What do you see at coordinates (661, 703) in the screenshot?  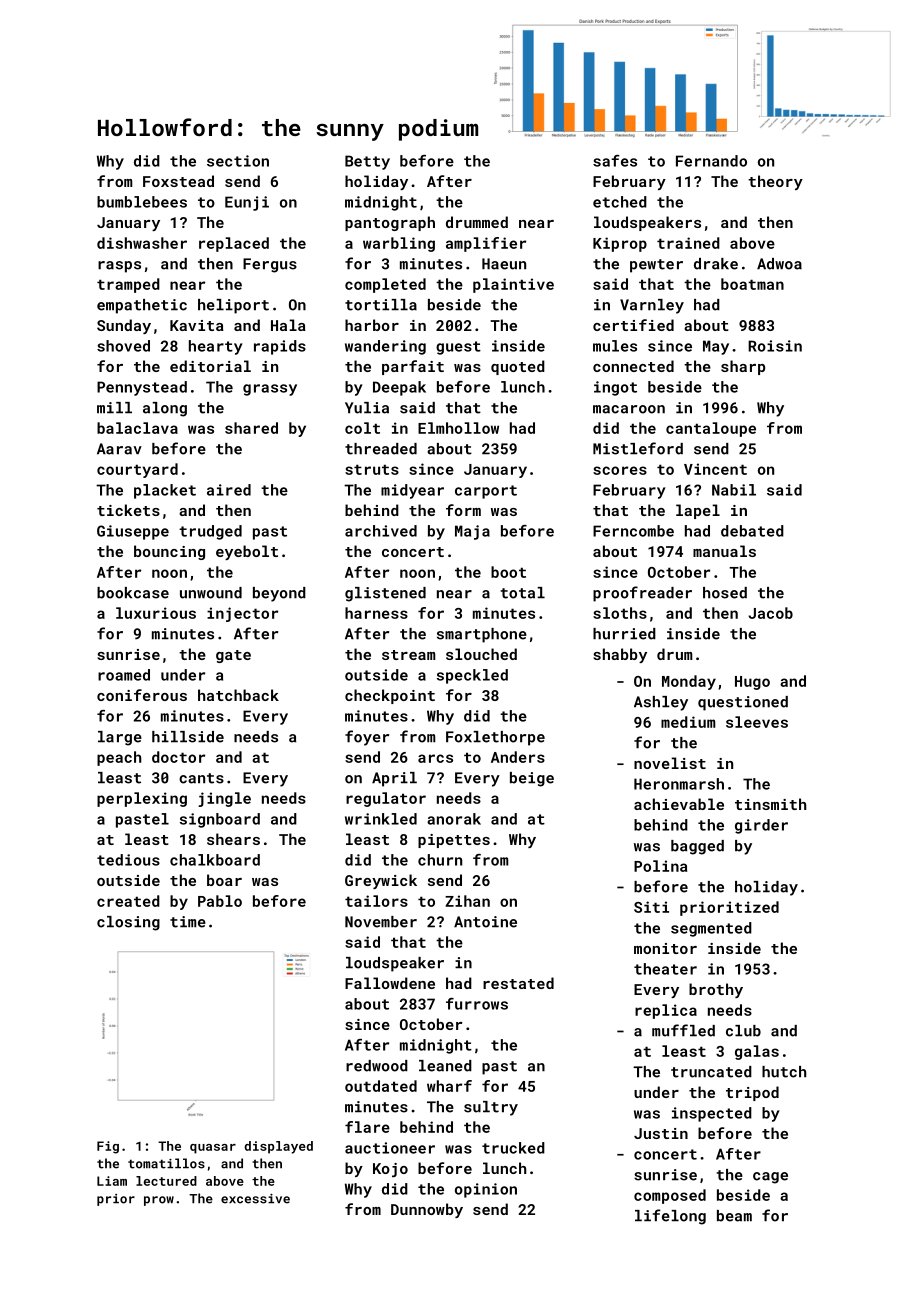 I see `Ashley` at bounding box center [661, 703].
